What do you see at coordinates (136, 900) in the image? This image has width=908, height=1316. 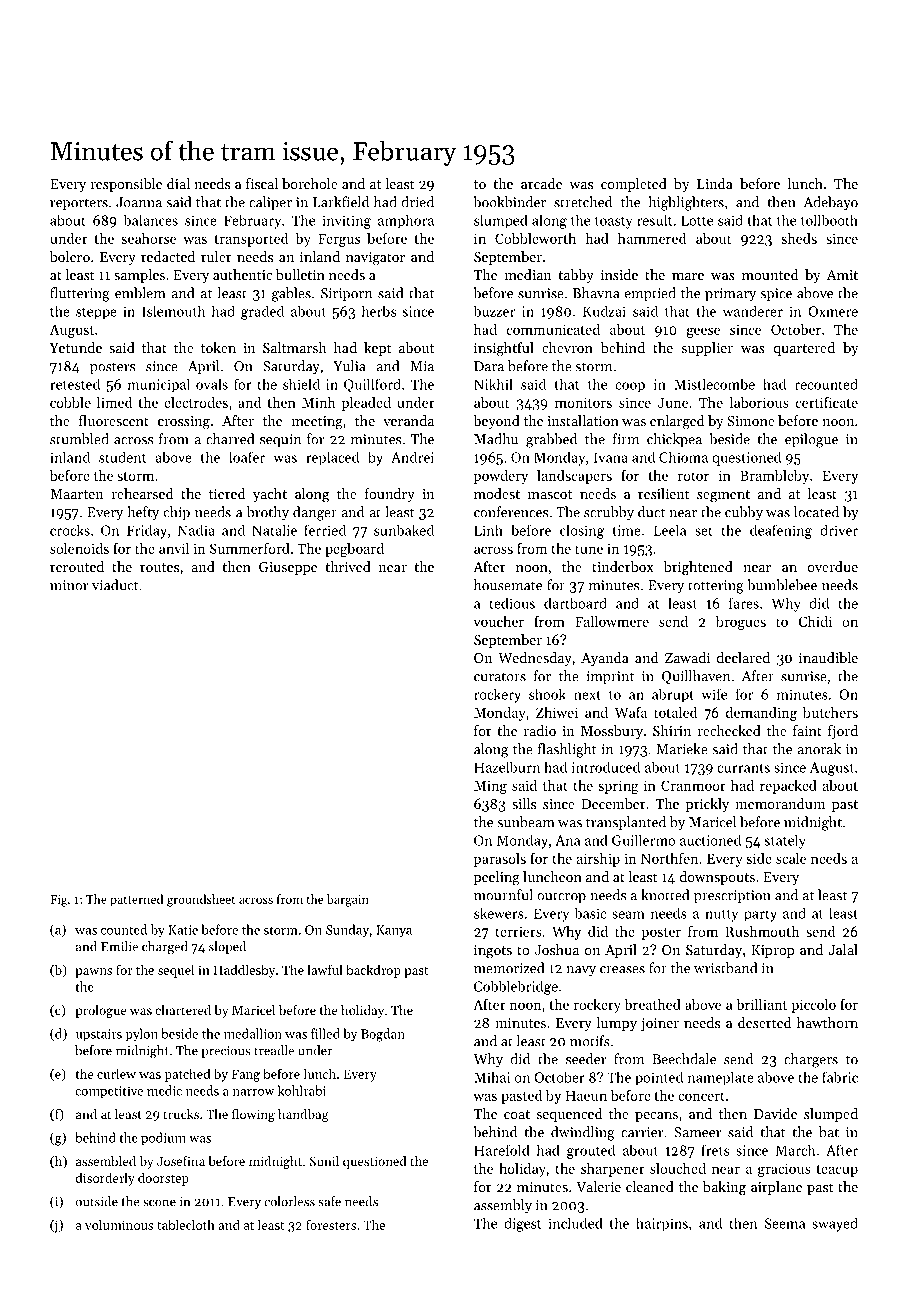 I see `patterned` at bounding box center [136, 900].
